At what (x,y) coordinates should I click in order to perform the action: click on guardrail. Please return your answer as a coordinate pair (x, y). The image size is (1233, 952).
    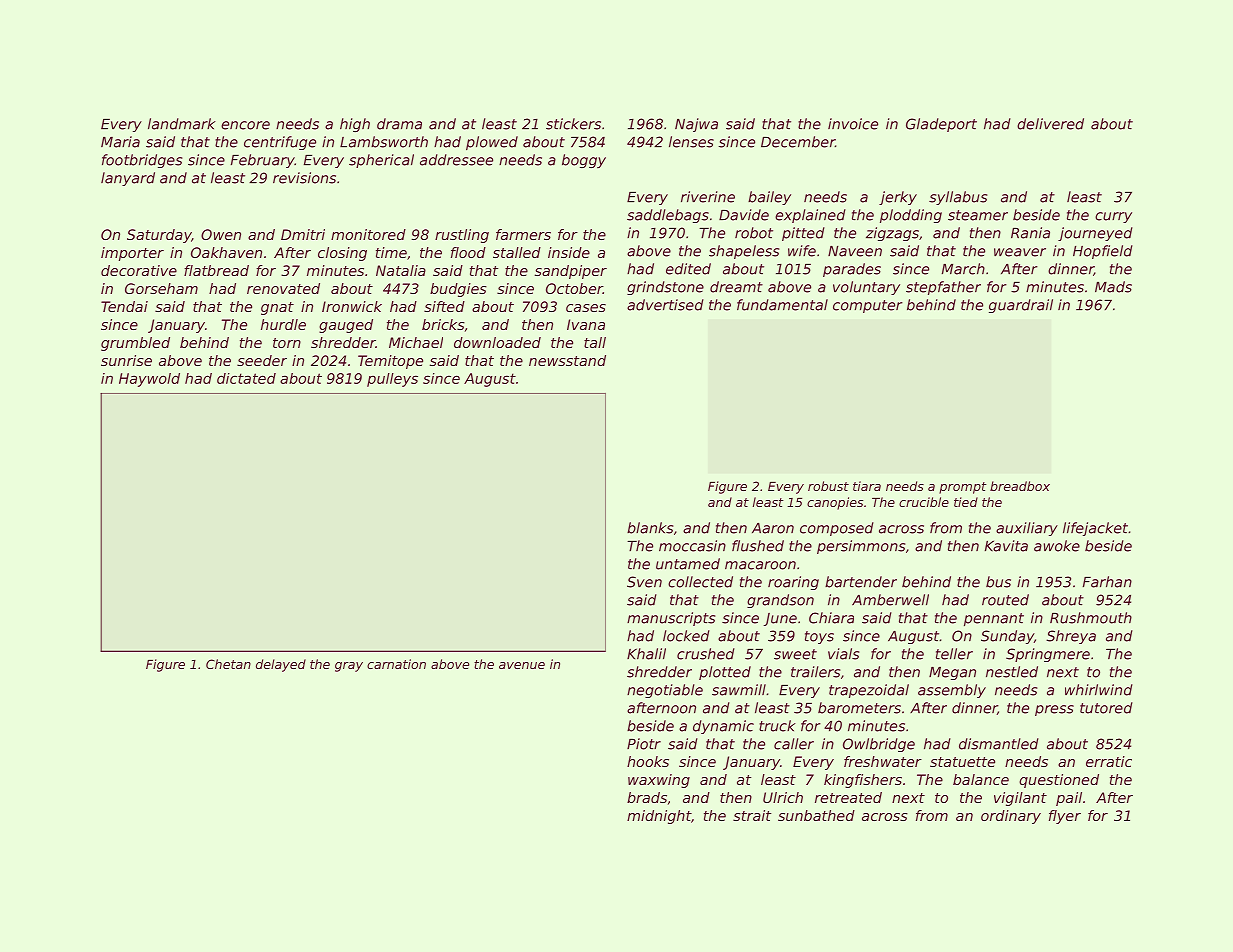
    Looking at the image, I should click on (1021, 306).
